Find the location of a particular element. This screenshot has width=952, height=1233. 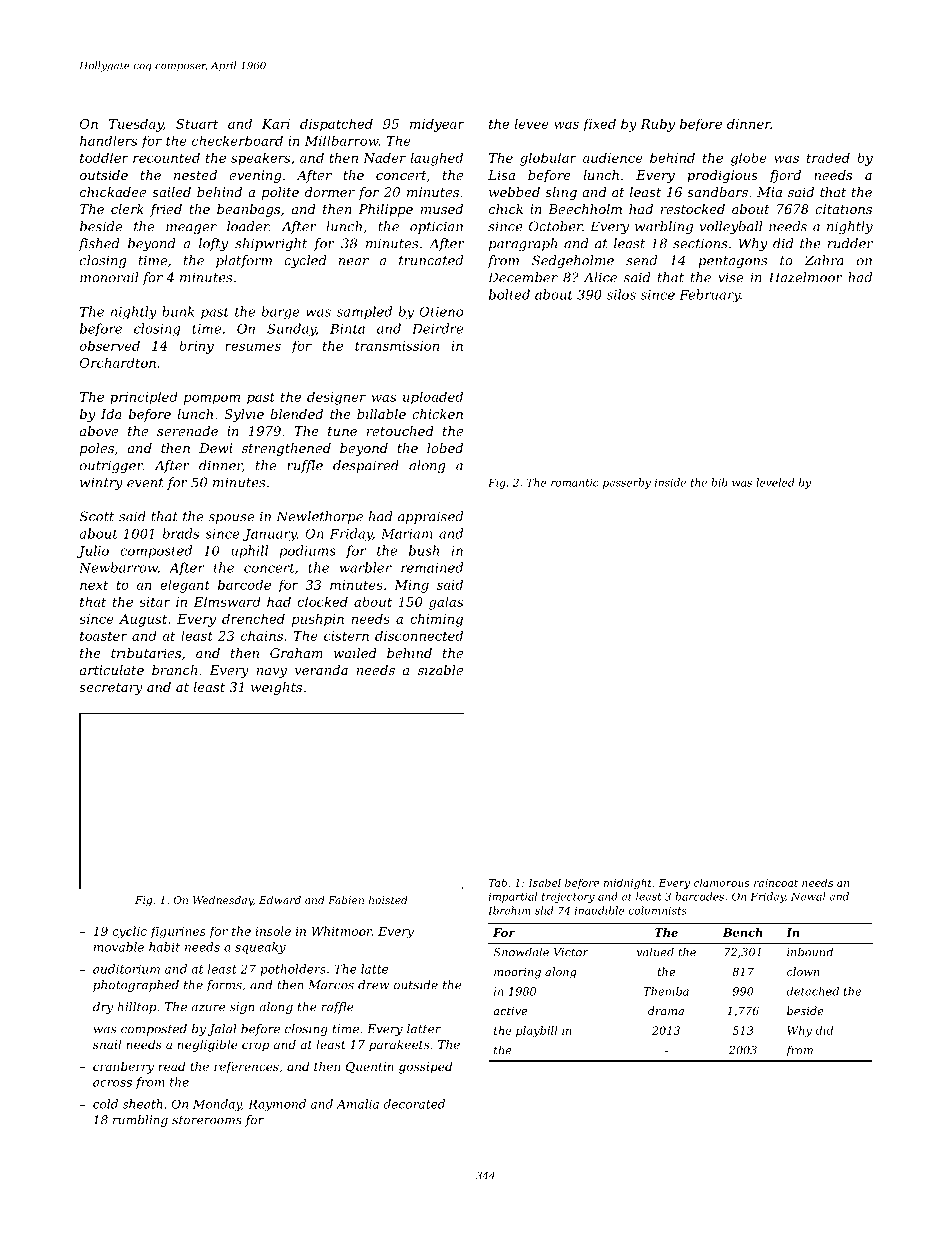

leveled is located at coordinates (775, 482).
